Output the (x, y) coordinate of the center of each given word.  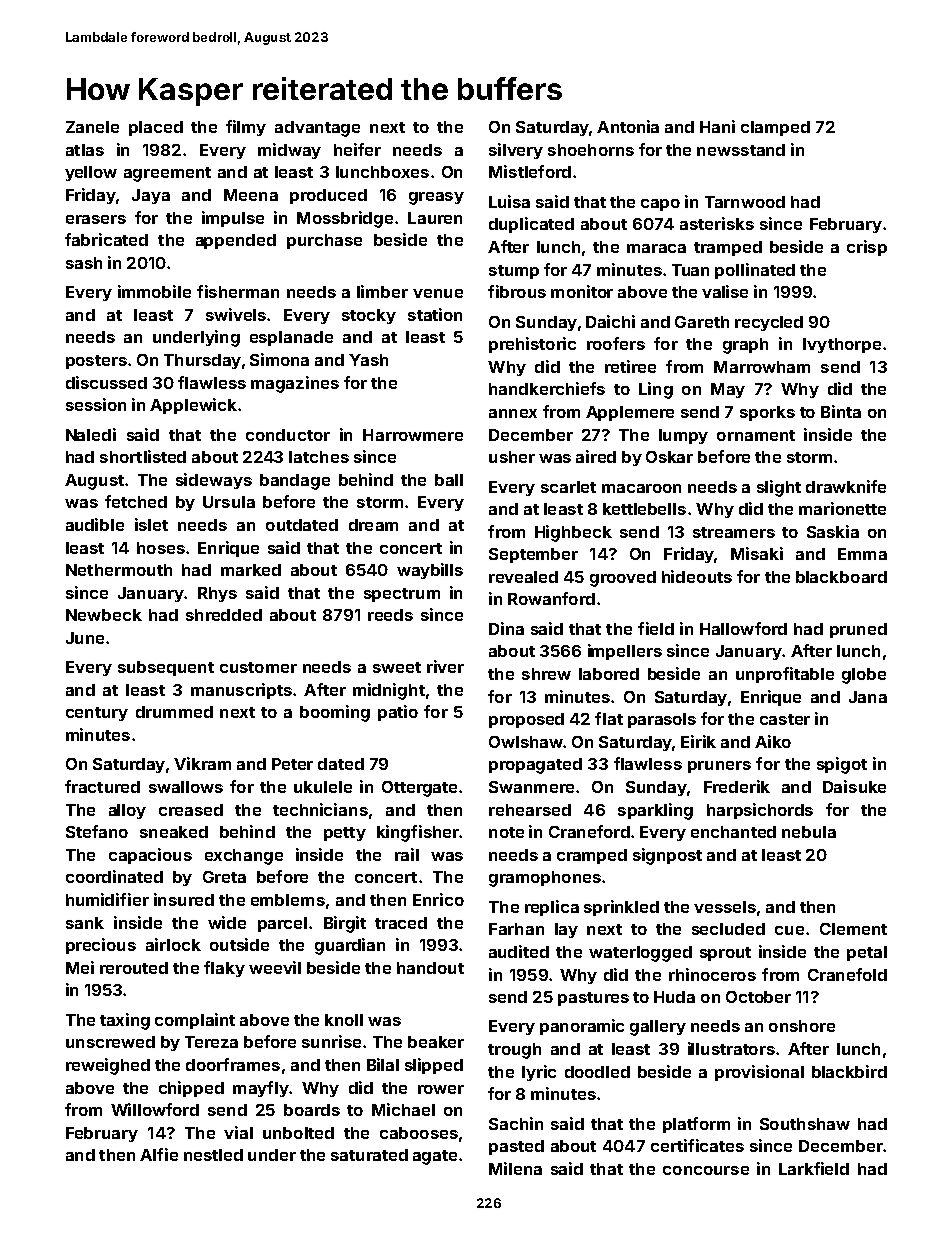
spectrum (402, 595)
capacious (150, 856)
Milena (515, 1168)
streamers (734, 532)
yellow (91, 173)
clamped (775, 128)
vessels (725, 907)
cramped (592, 856)
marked (251, 570)
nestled (213, 1155)
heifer (357, 149)
